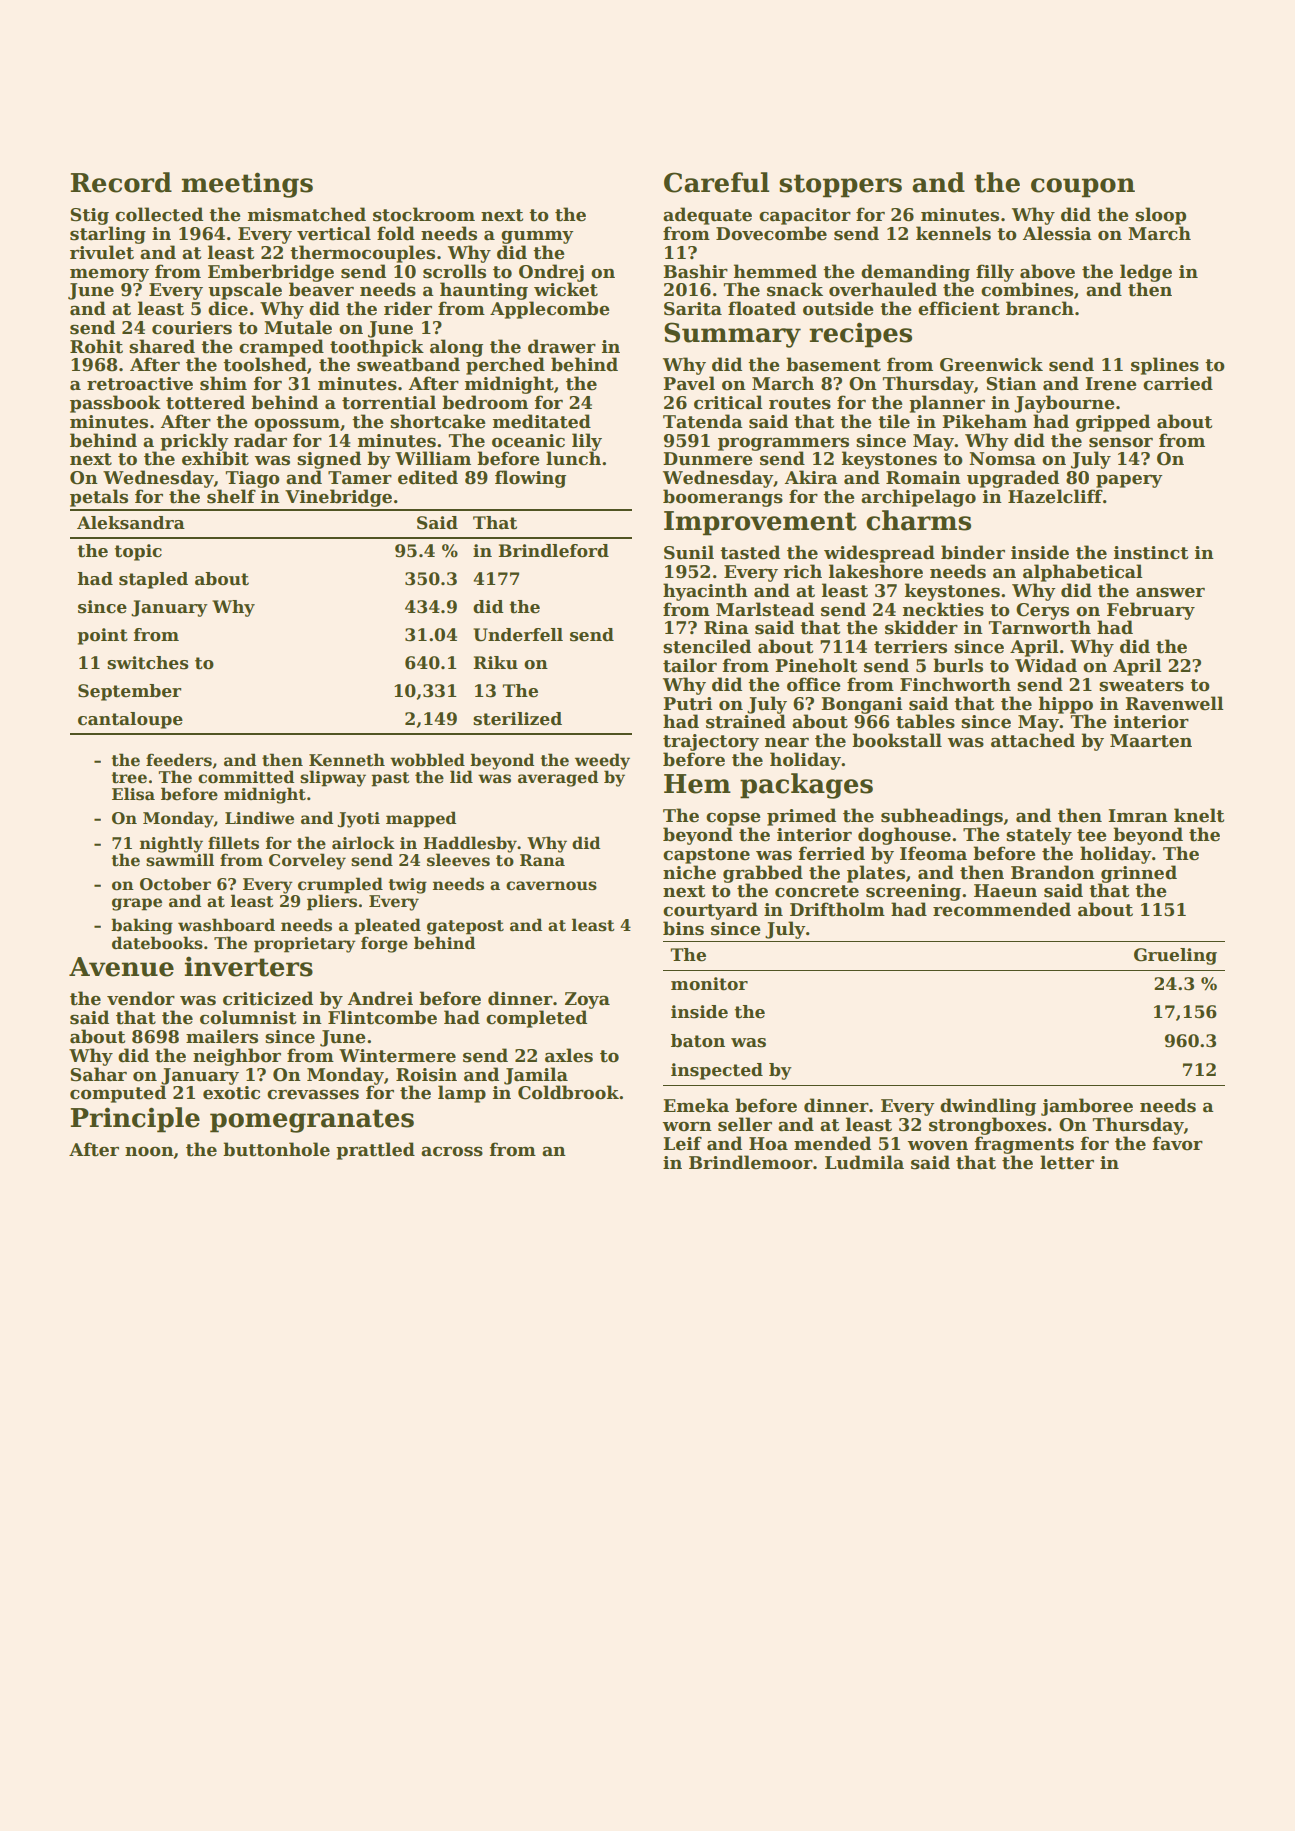  What do you see at coordinates (115, 404) in the document?
I see `passbook` at bounding box center [115, 404].
